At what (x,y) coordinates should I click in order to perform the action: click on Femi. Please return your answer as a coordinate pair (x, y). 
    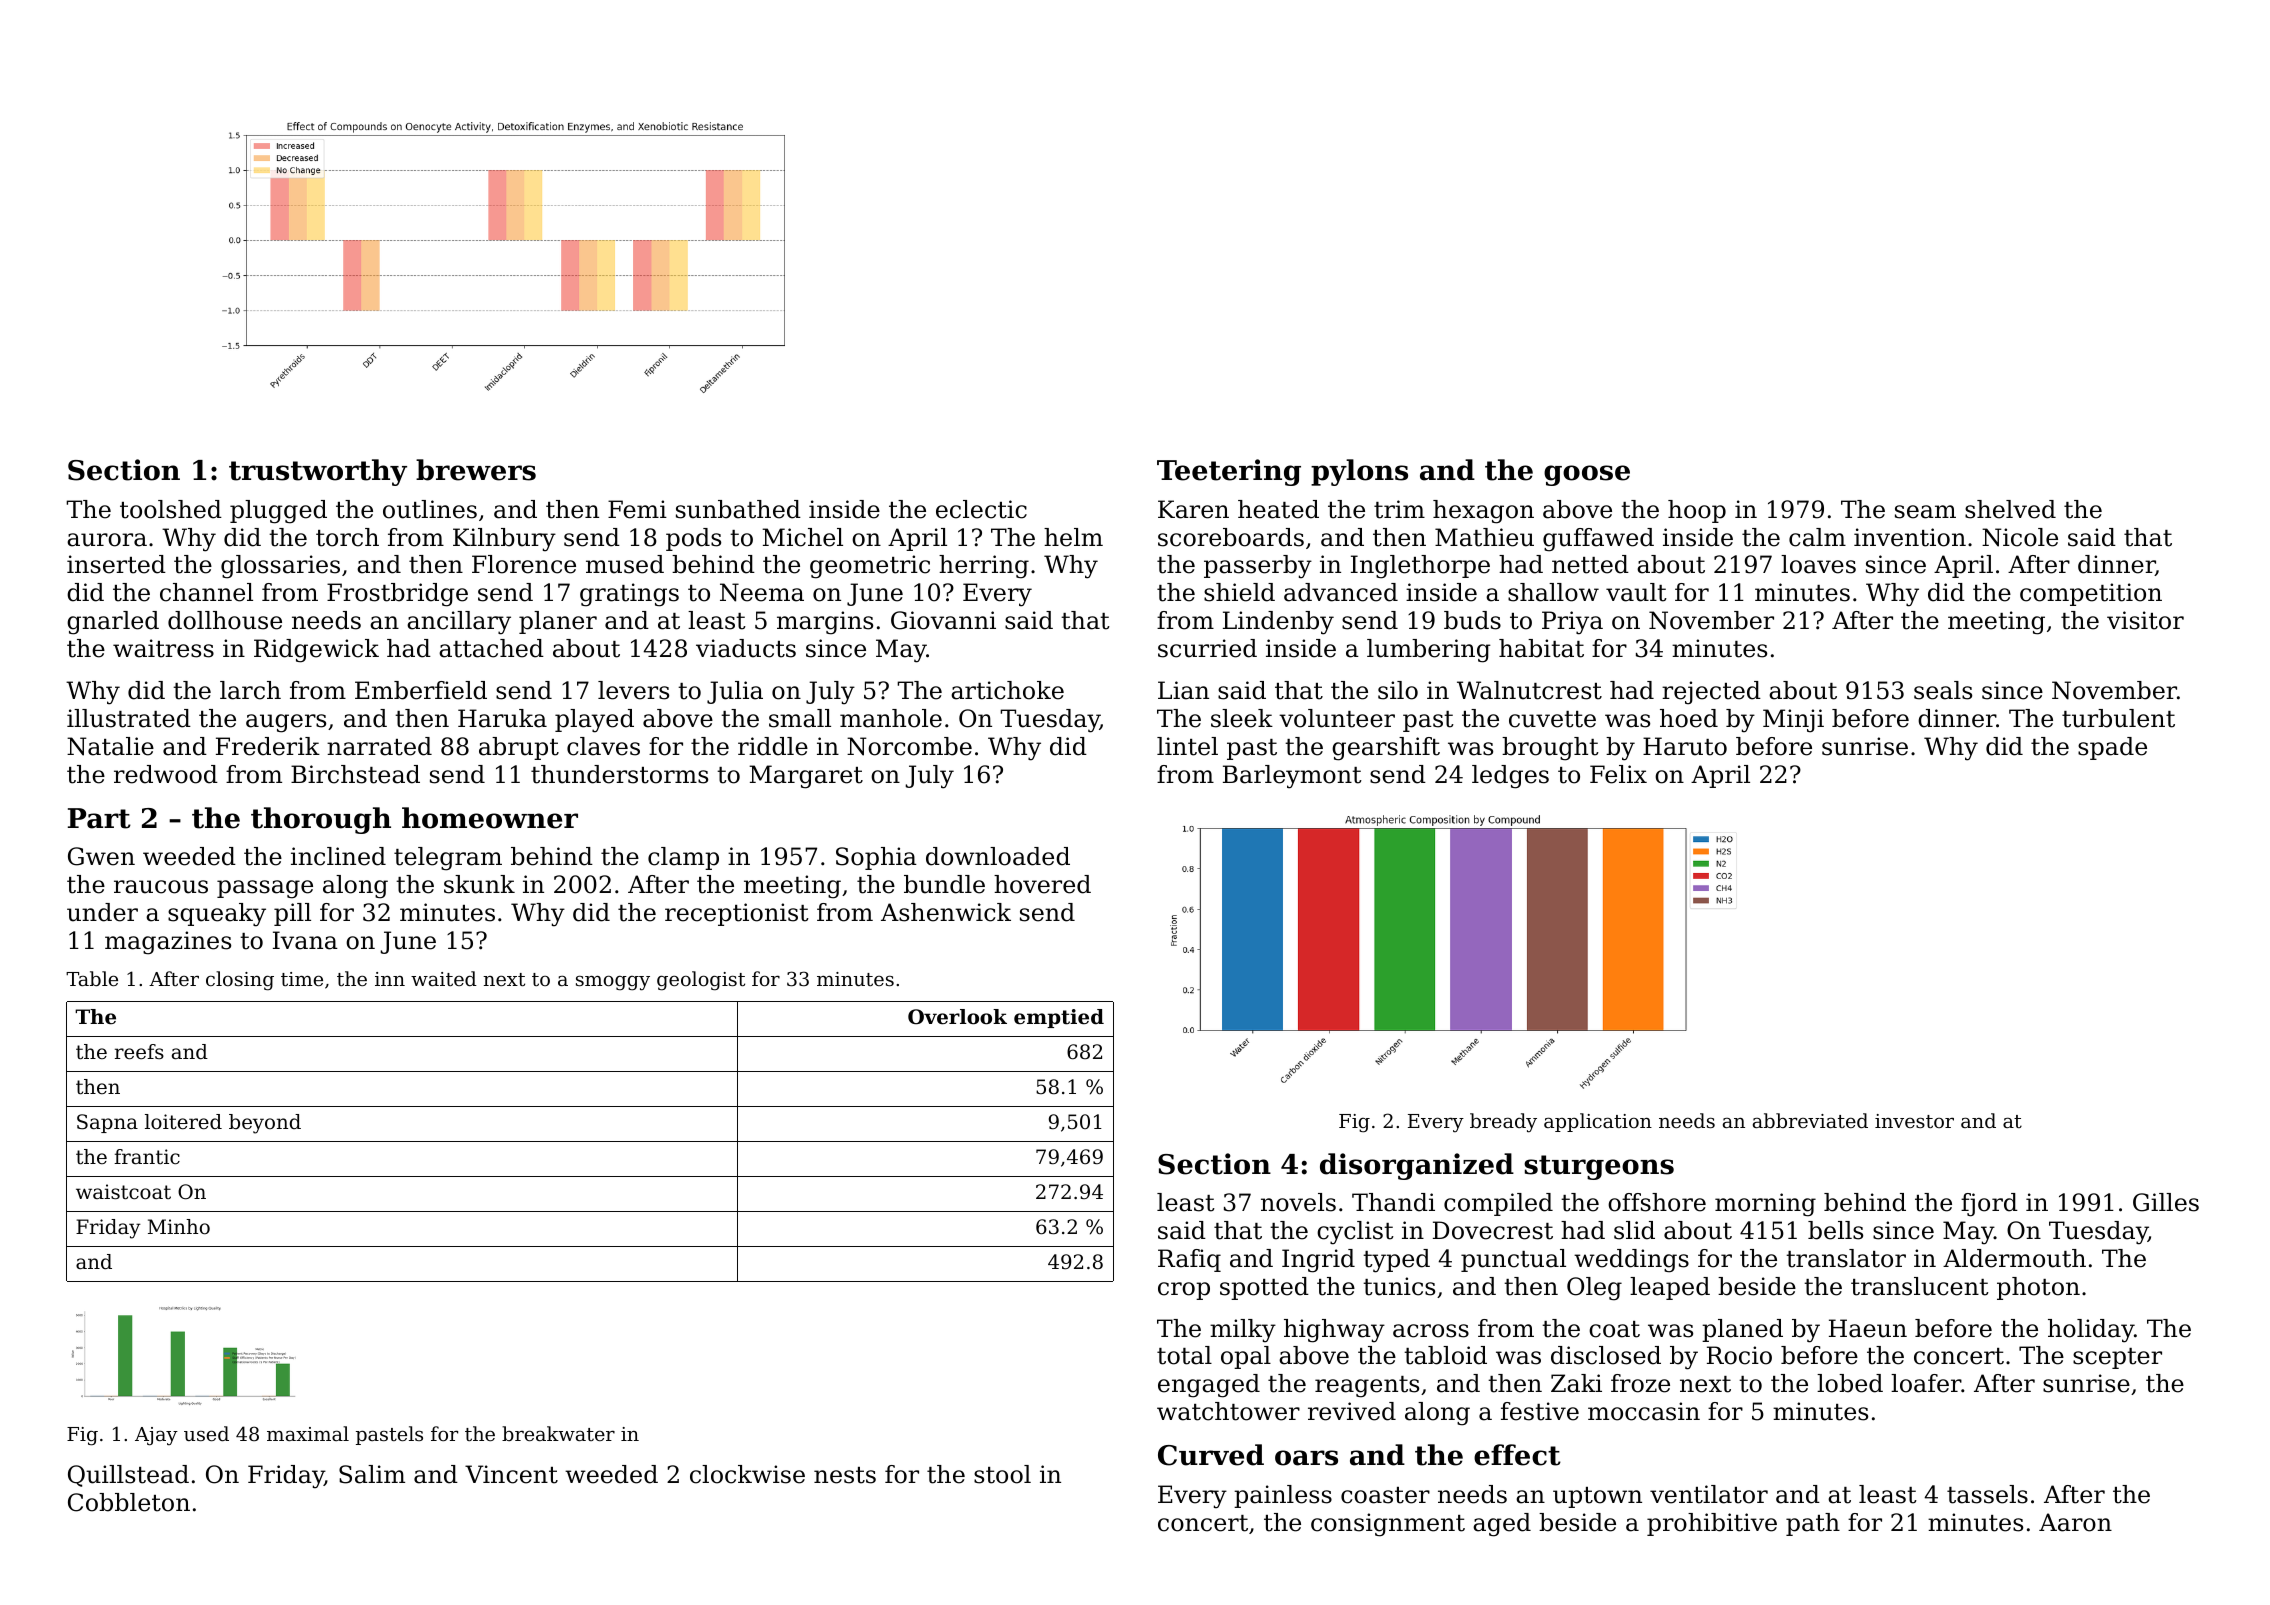
    Looking at the image, I should click on (637, 509).
